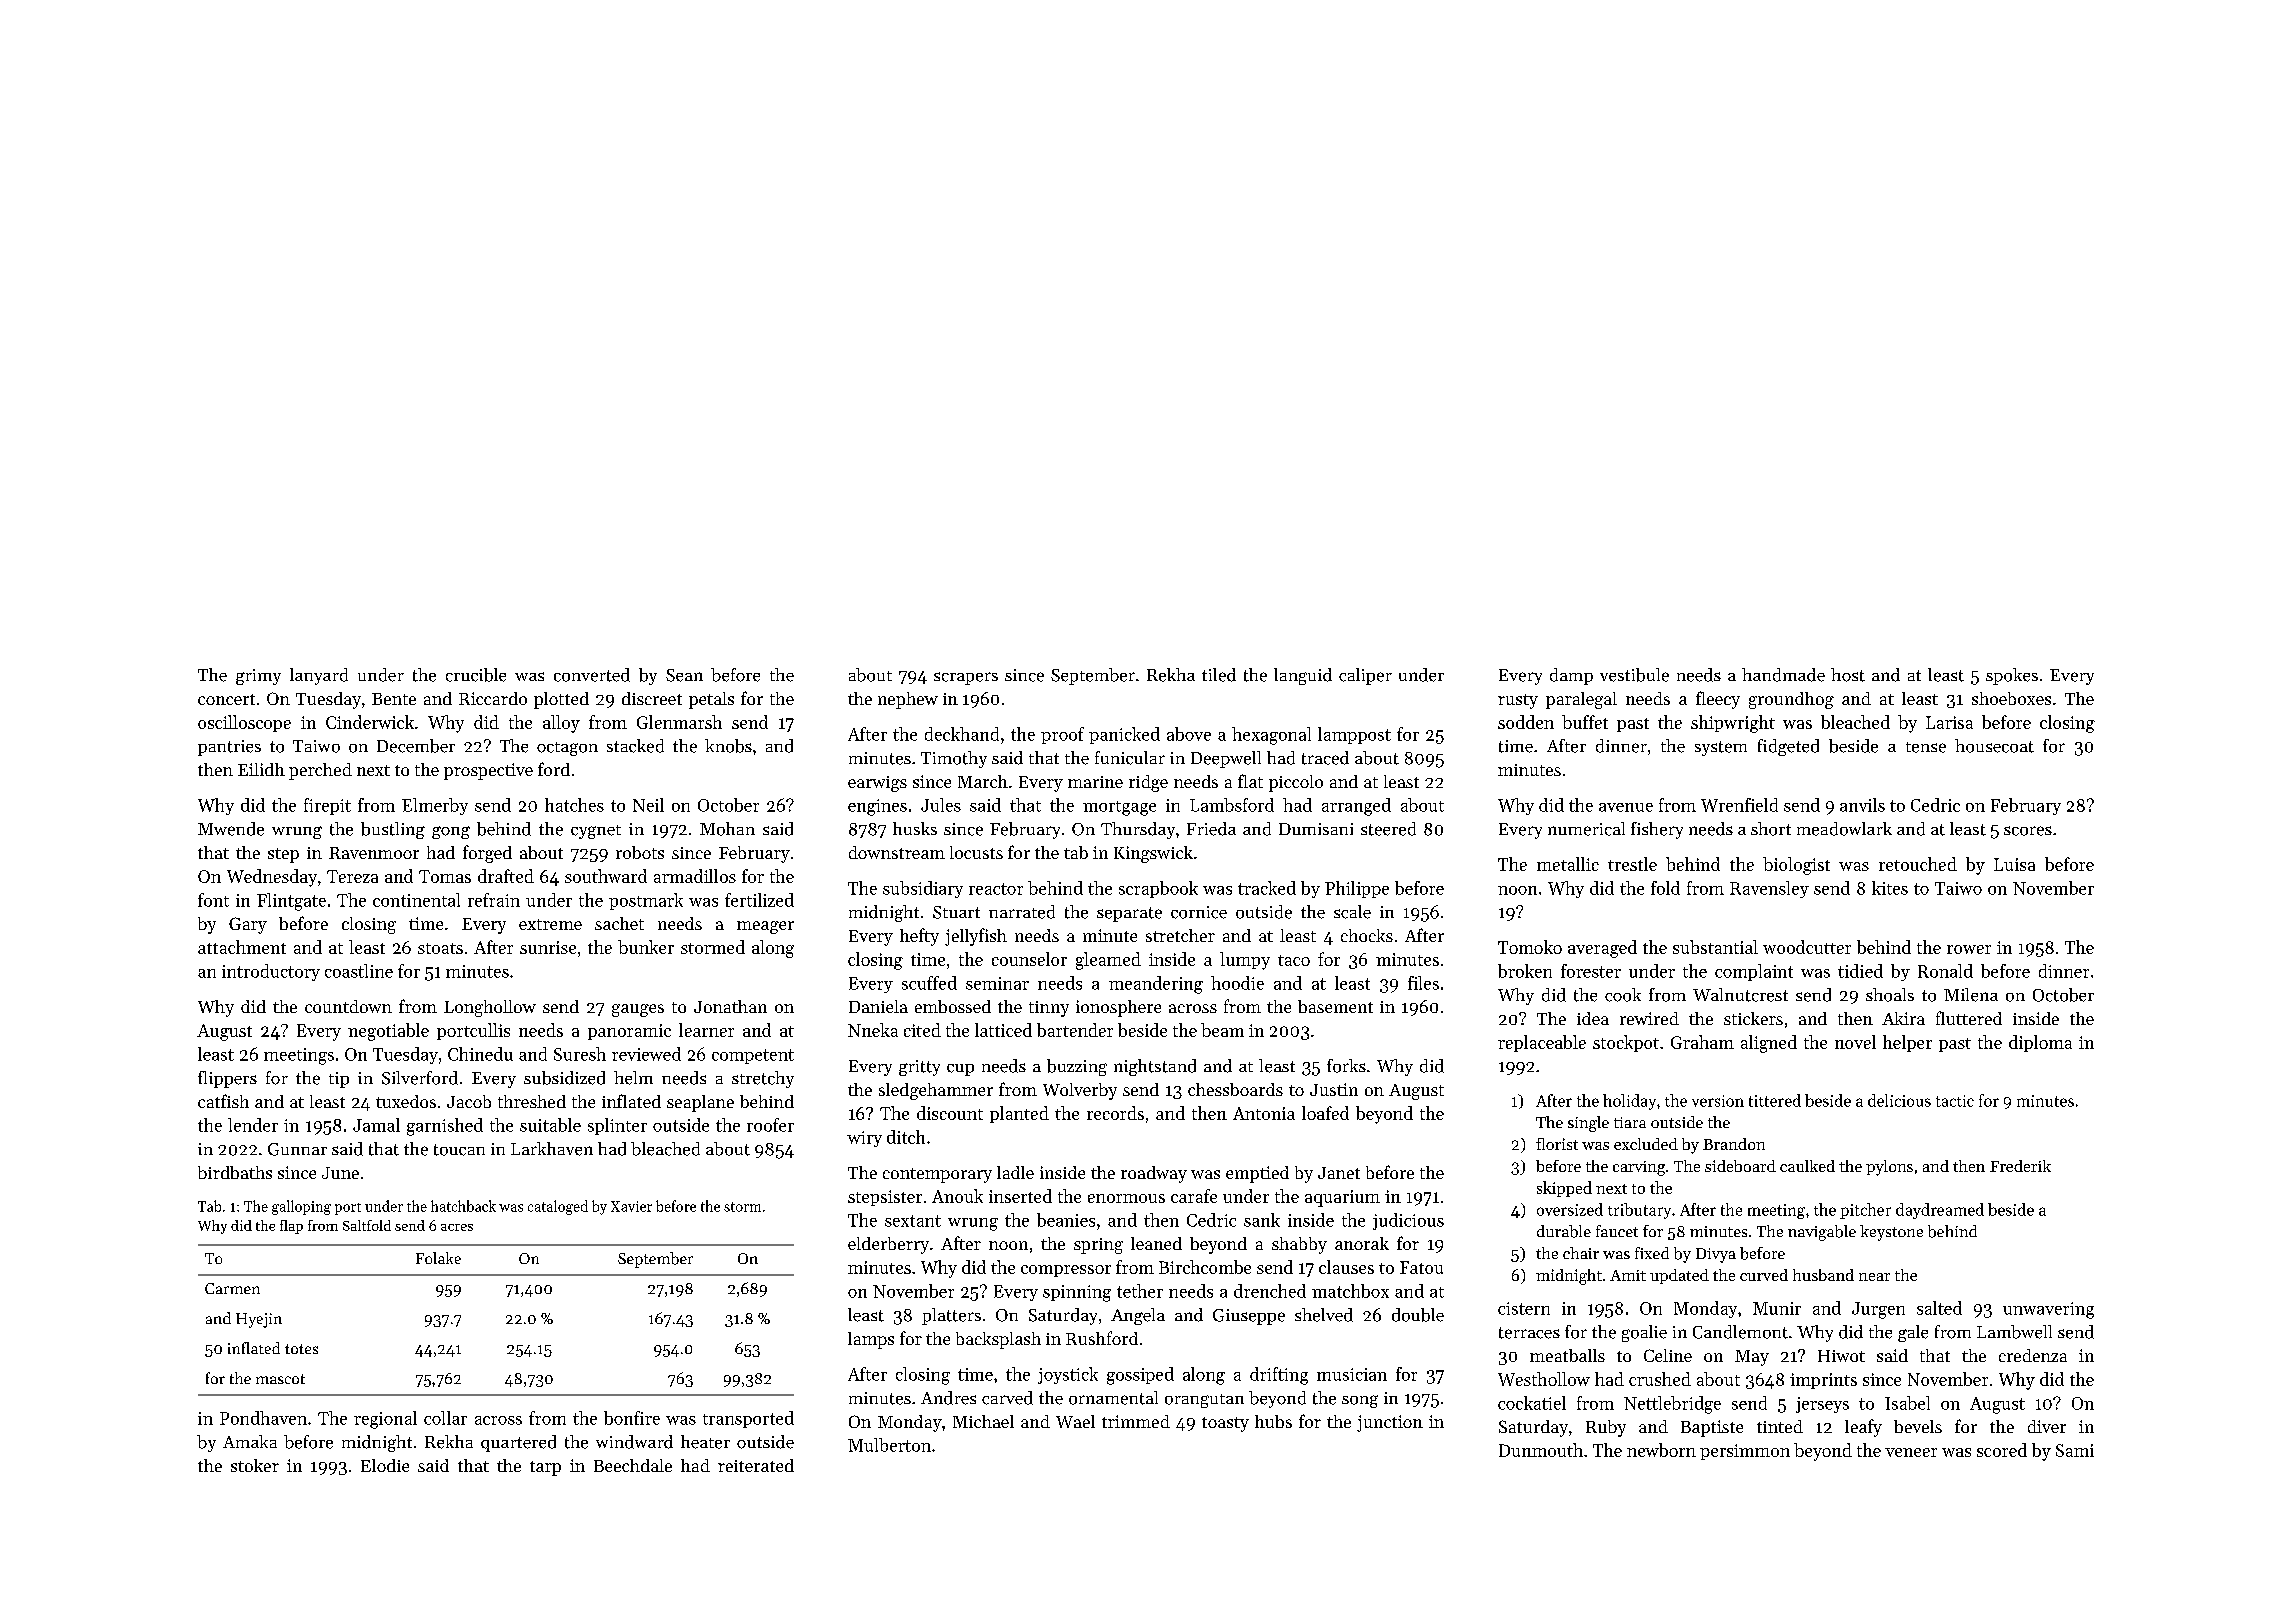 The height and width of the page is (1620, 2292). I want to click on tiled, so click(1219, 675).
